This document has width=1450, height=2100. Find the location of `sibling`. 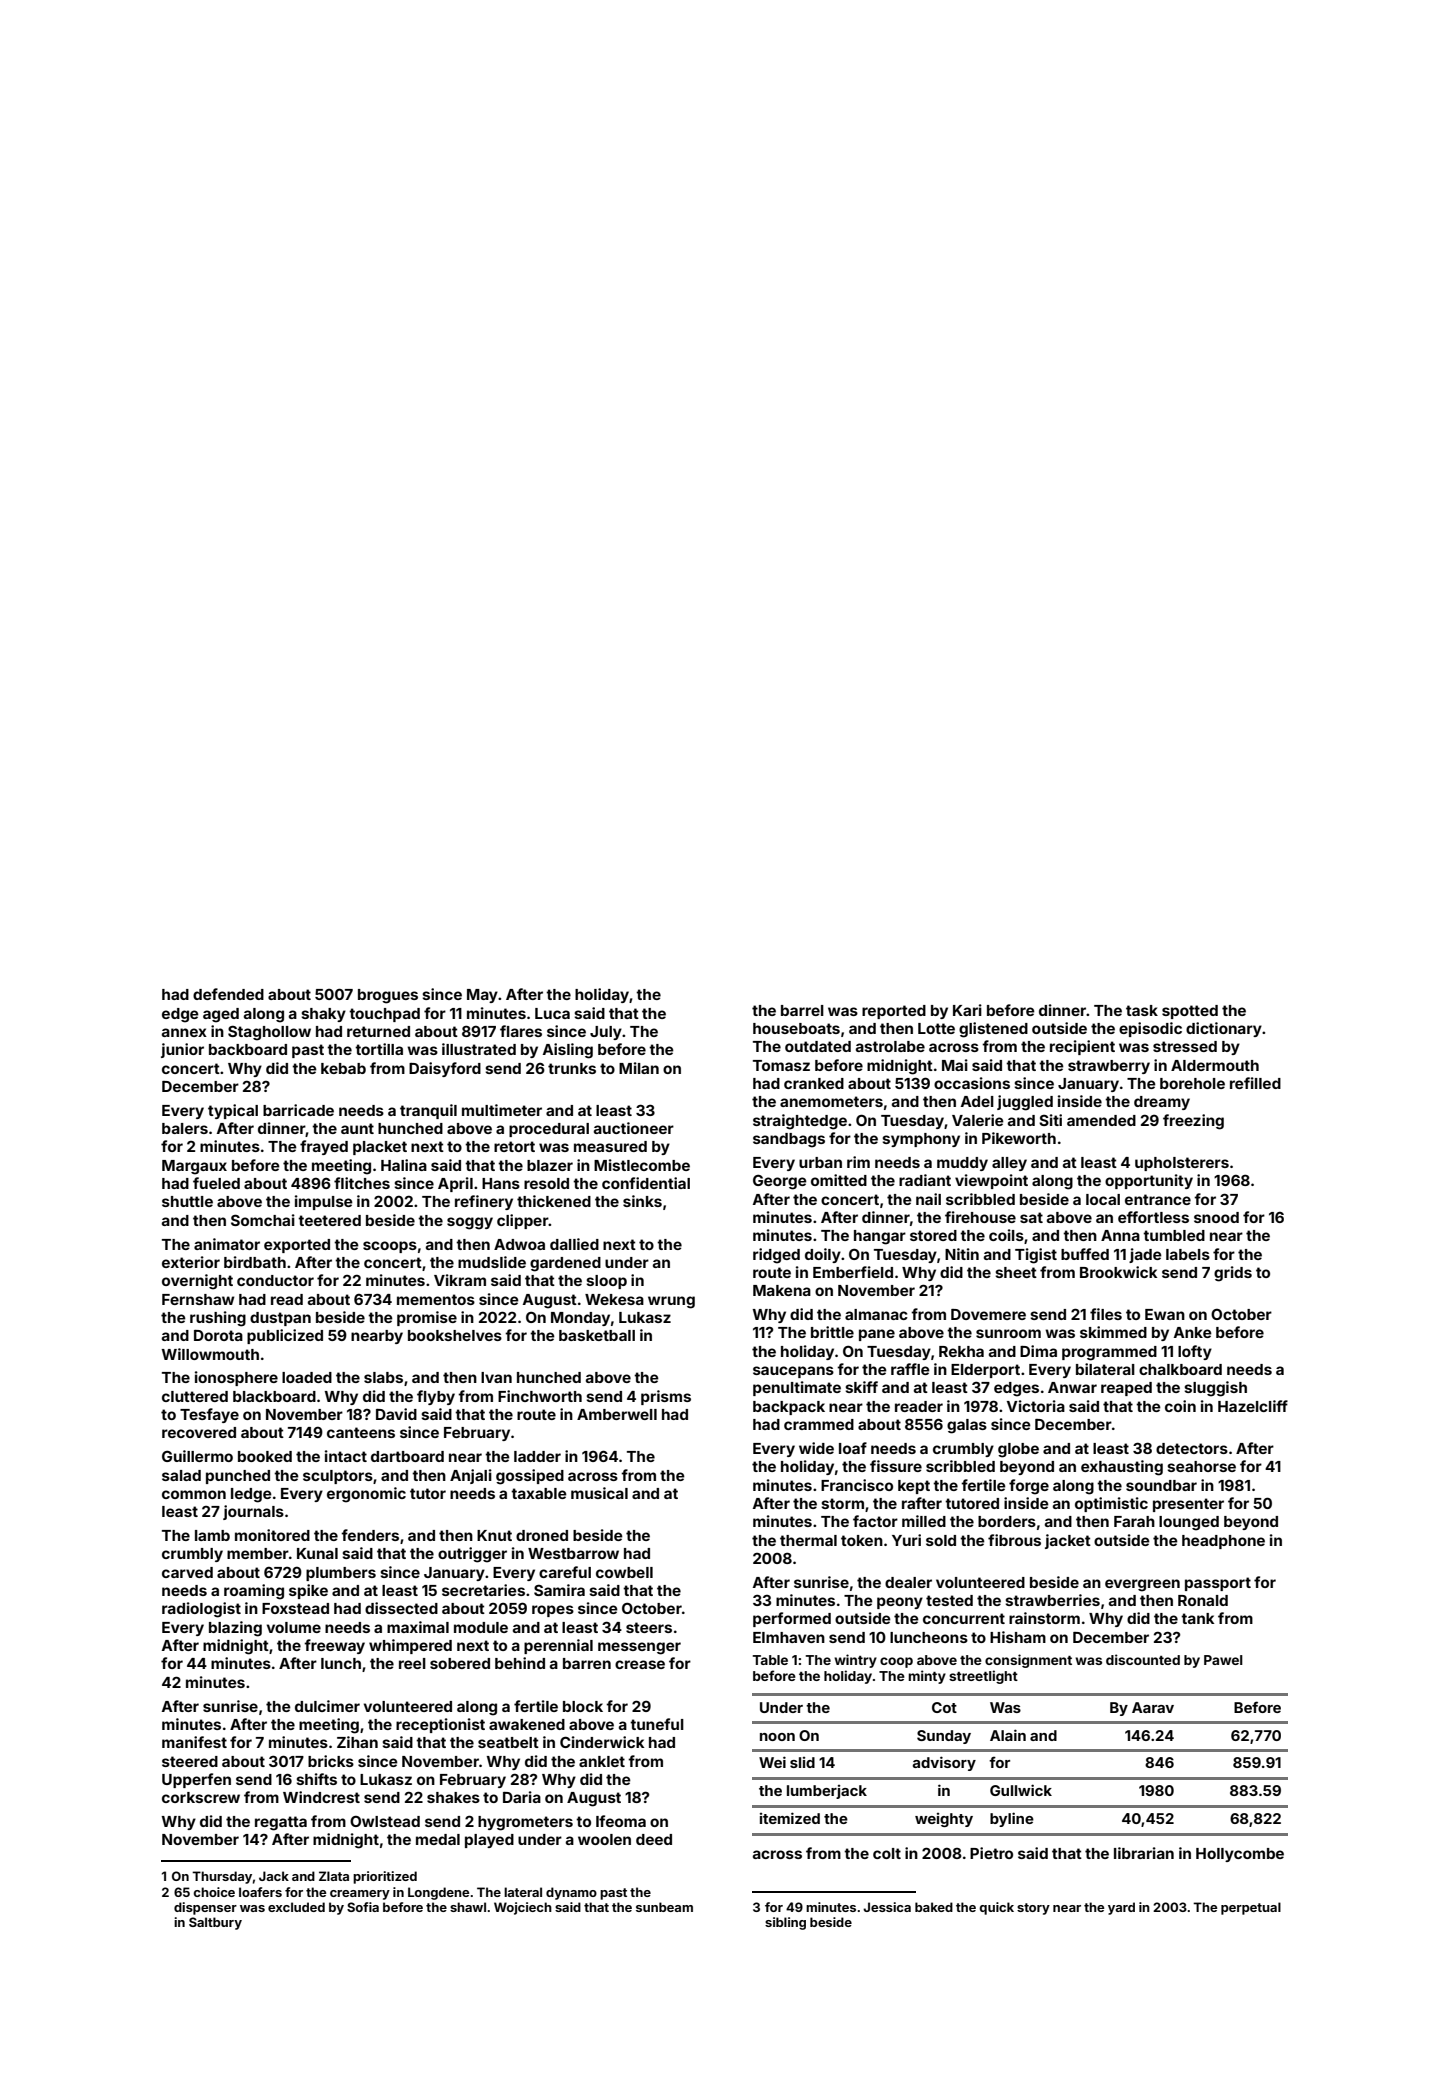

sibling is located at coordinates (785, 1923).
